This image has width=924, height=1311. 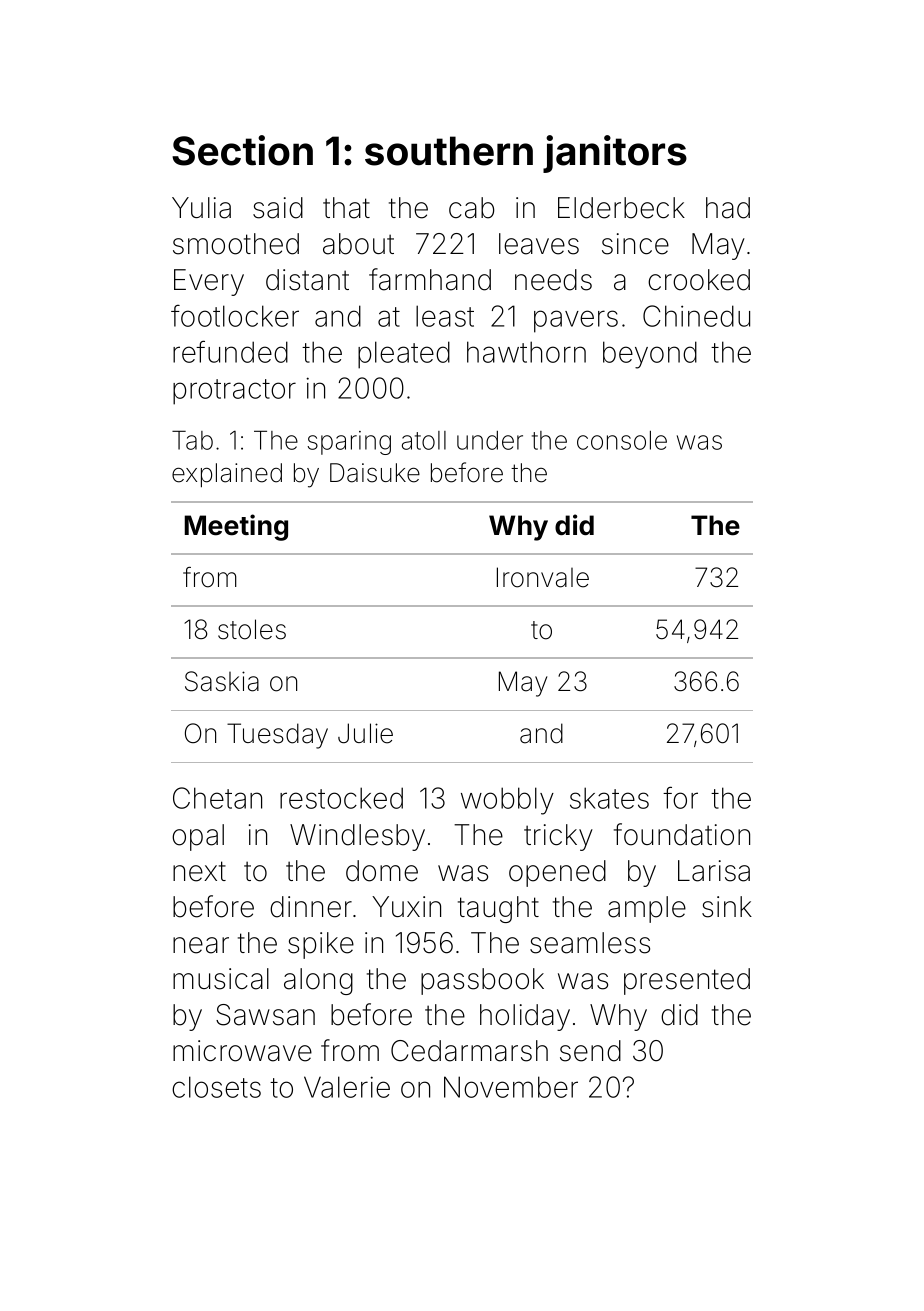 I want to click on stoles, so click(x=252, y=629).
